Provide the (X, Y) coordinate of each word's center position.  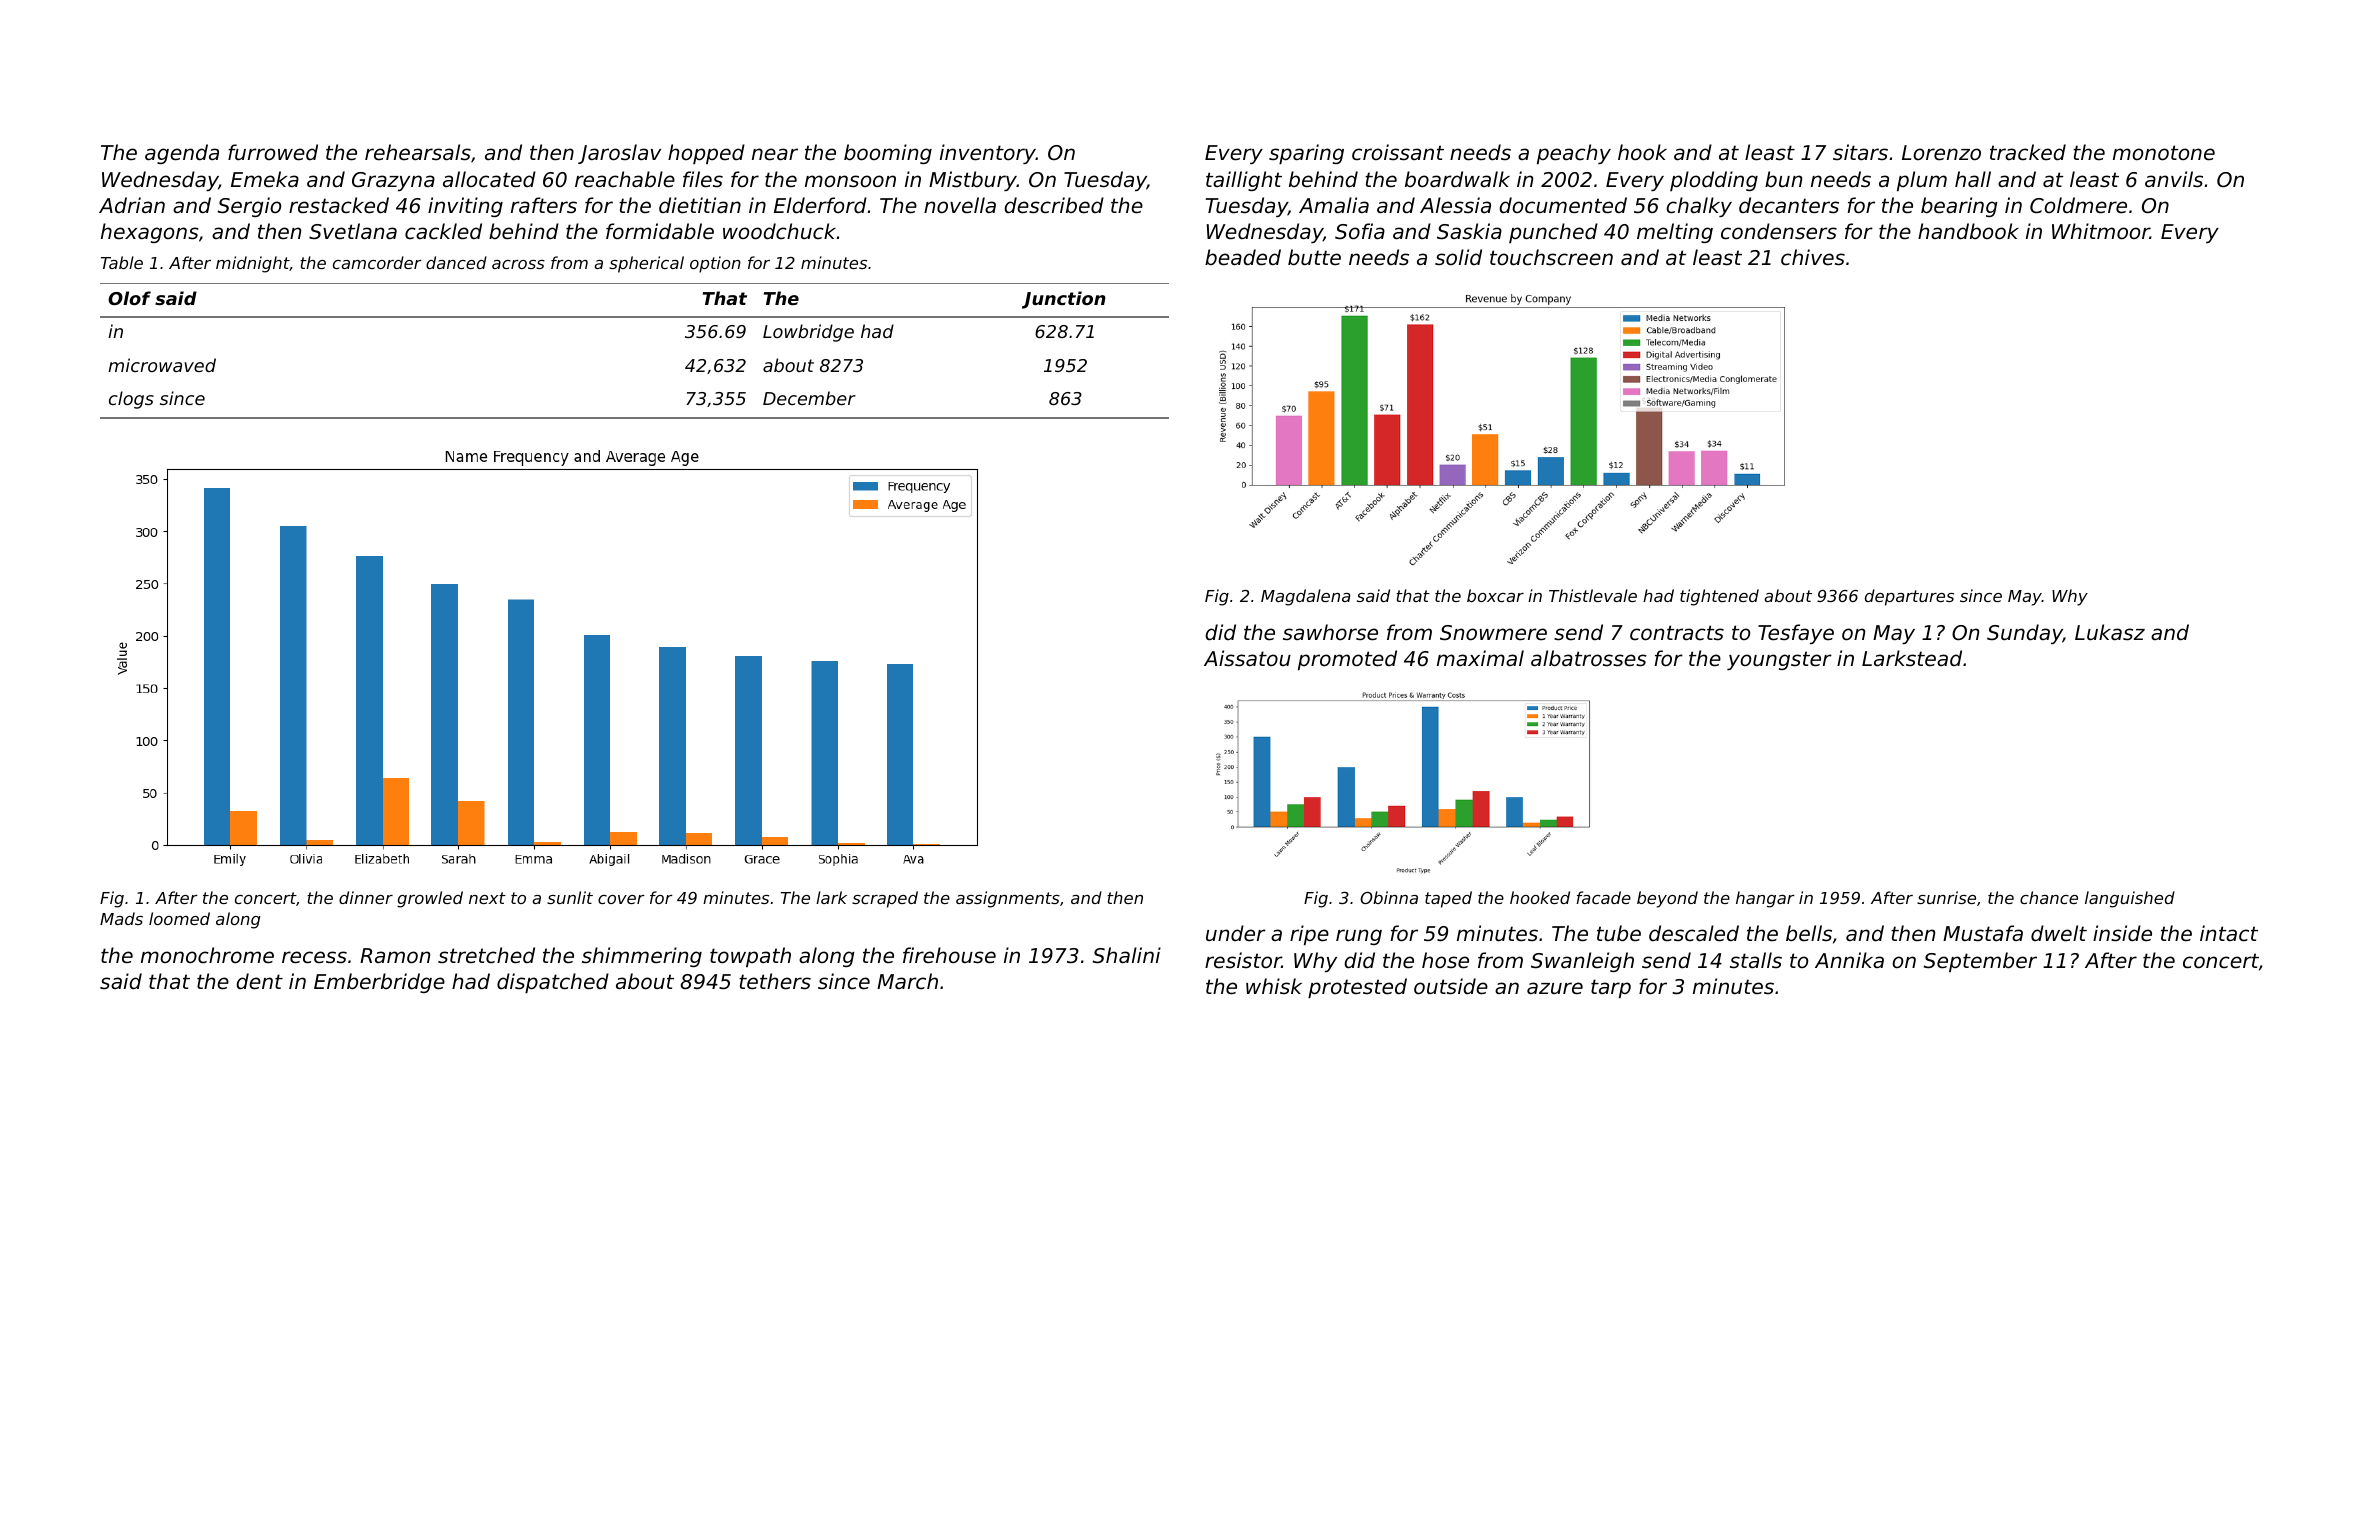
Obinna (1389, 897)
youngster (1779, 660)
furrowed (273, 152)
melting (1675, 233)
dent (259, 981)
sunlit (570, 897)
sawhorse (1330, 632)
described (1054, 205)
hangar (1765, 899)
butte (1314, 257)
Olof (129, 298)
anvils (2174, 179)
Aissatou (1247, 658)
